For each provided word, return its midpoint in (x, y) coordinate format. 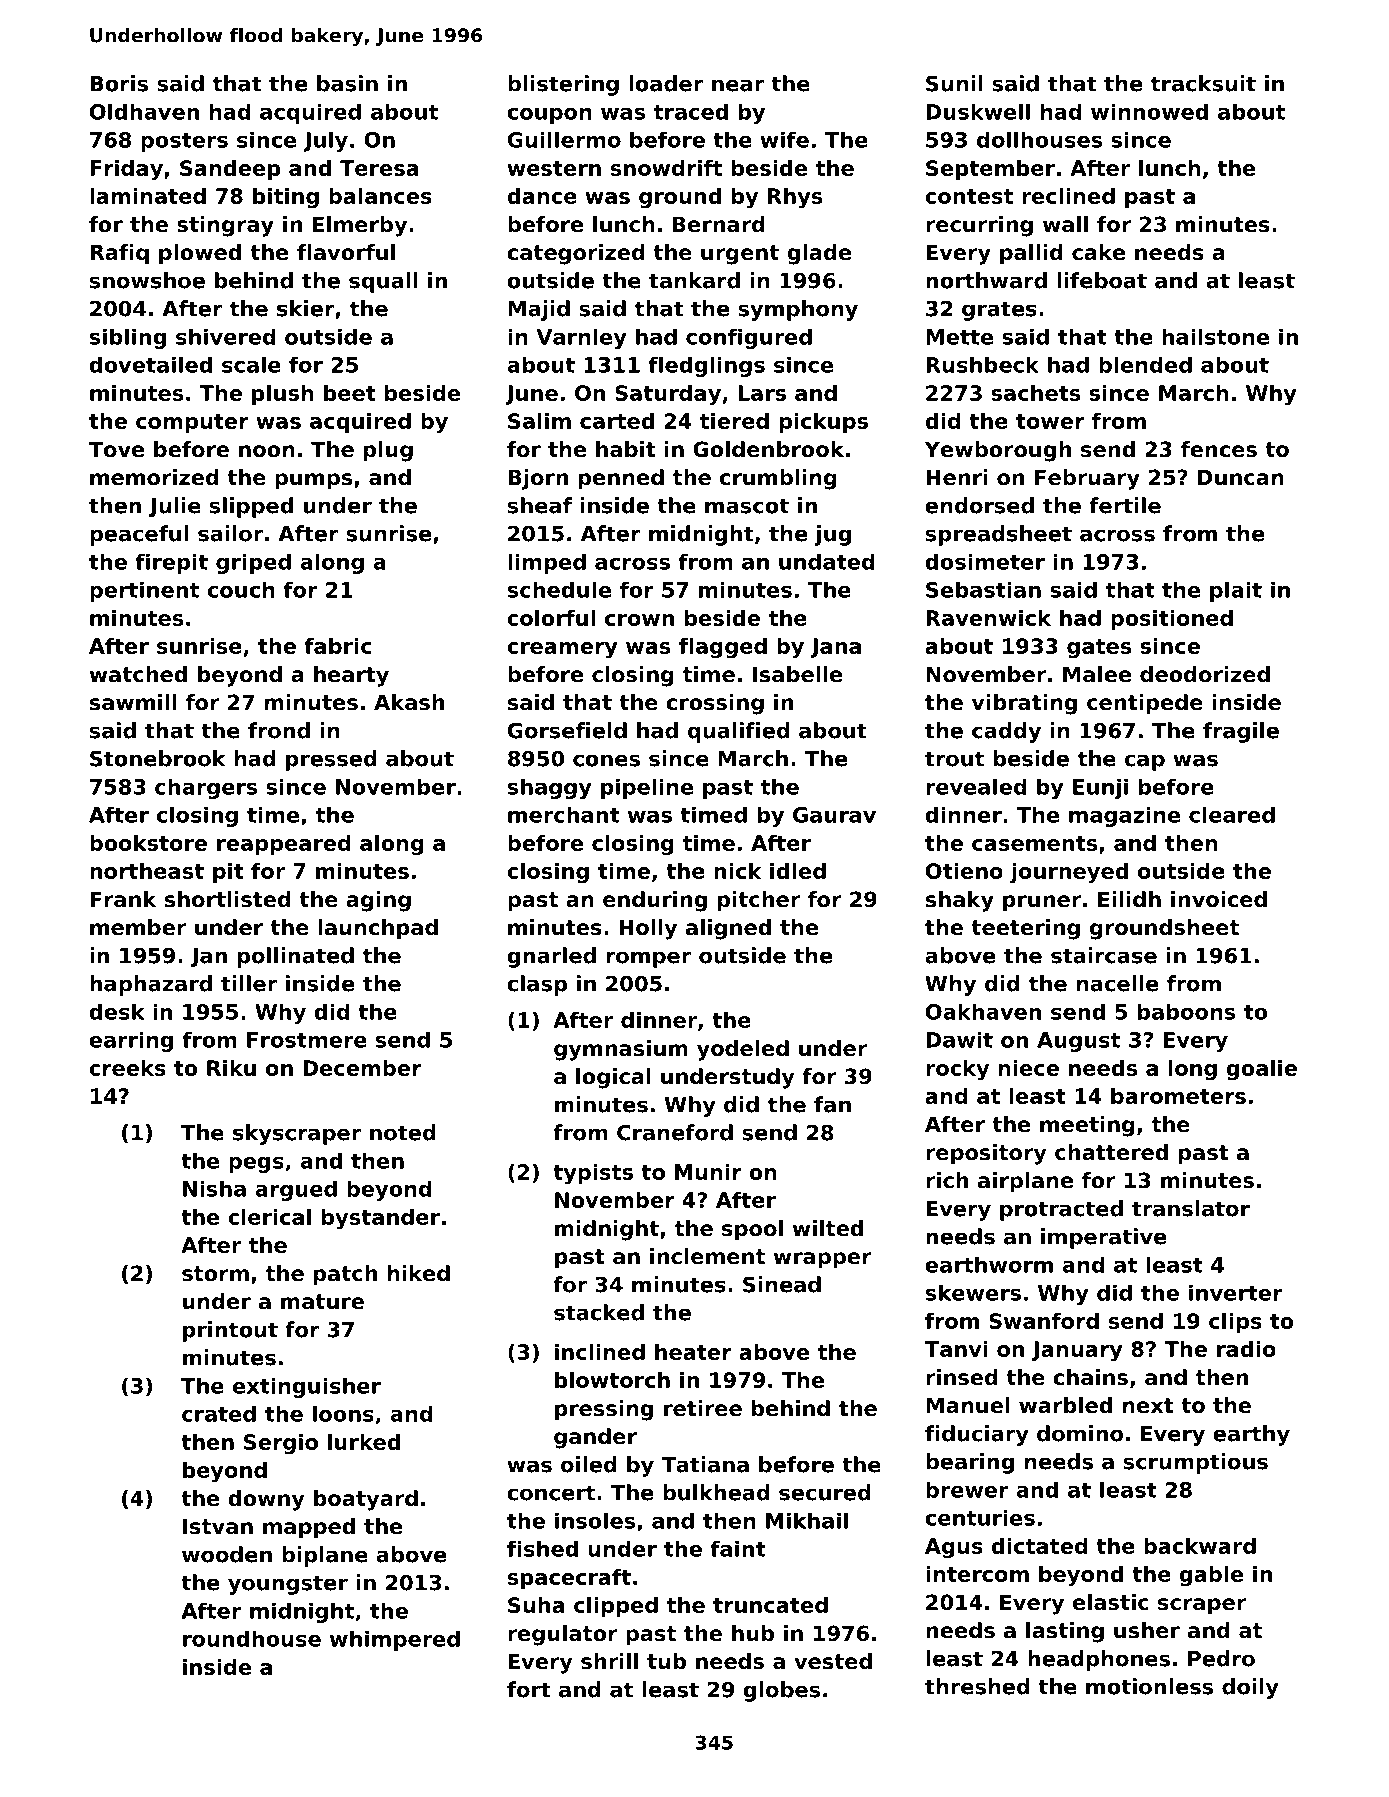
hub (753, 1633)
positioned (1172, 620)
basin (347, 83)
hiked (419, 1273)
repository (986, 1154)
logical (613, 1078)
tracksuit (1203, 83)
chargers (206, 788)
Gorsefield (567, 730)
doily (1250, 1688)
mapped (309, 1528)
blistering (563, 85)
